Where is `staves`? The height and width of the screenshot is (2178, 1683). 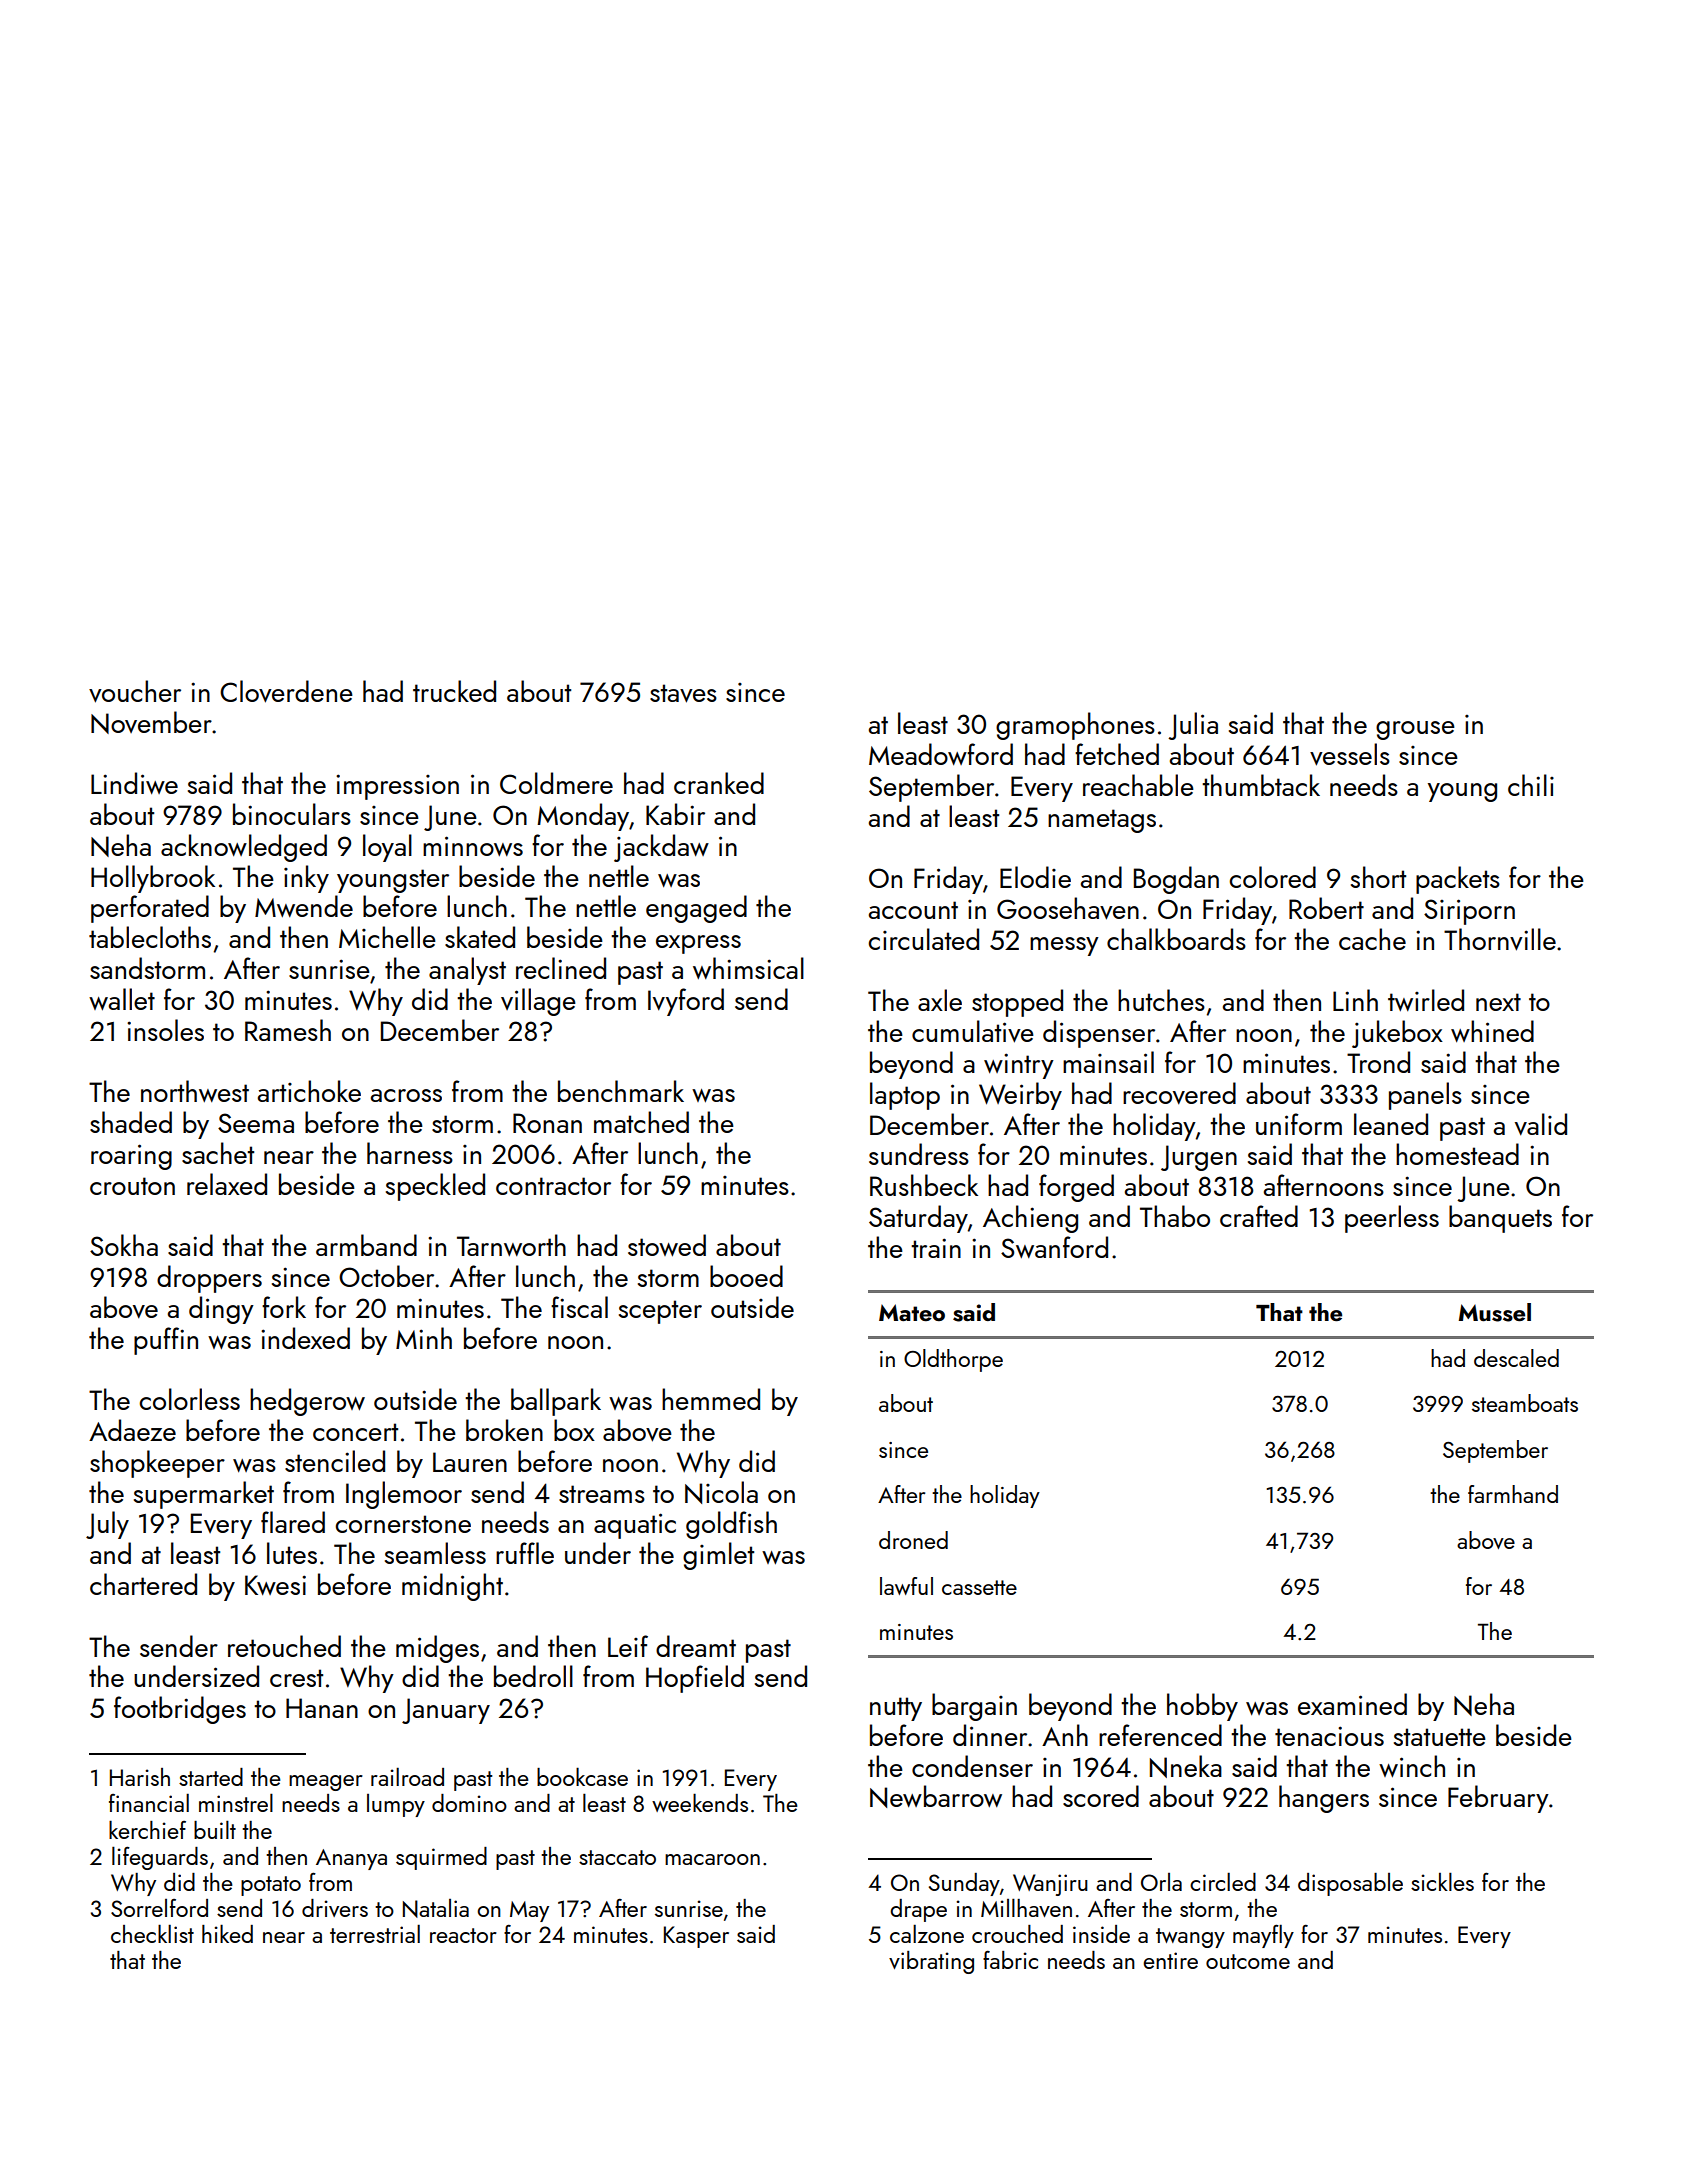 staves is located at coordinates (683, 693).
